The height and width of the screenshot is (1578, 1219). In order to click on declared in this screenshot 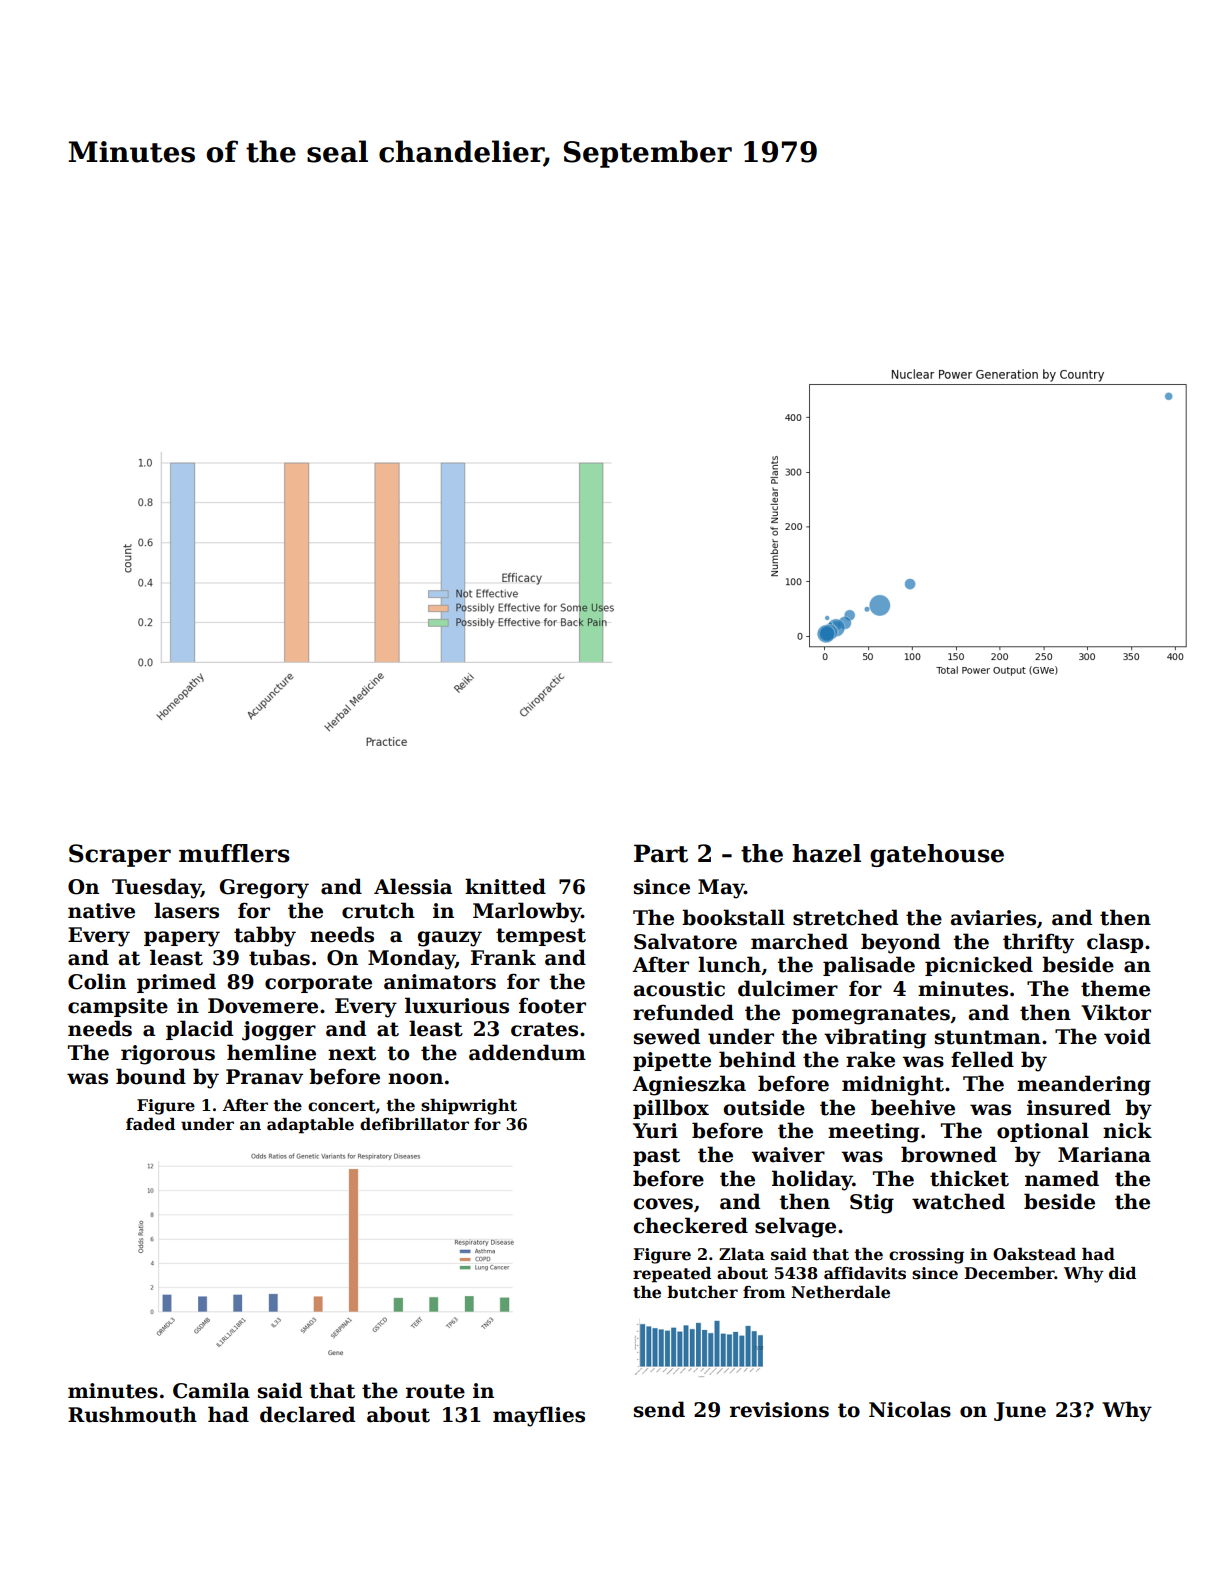, I will do `click(307, 1414)`.
